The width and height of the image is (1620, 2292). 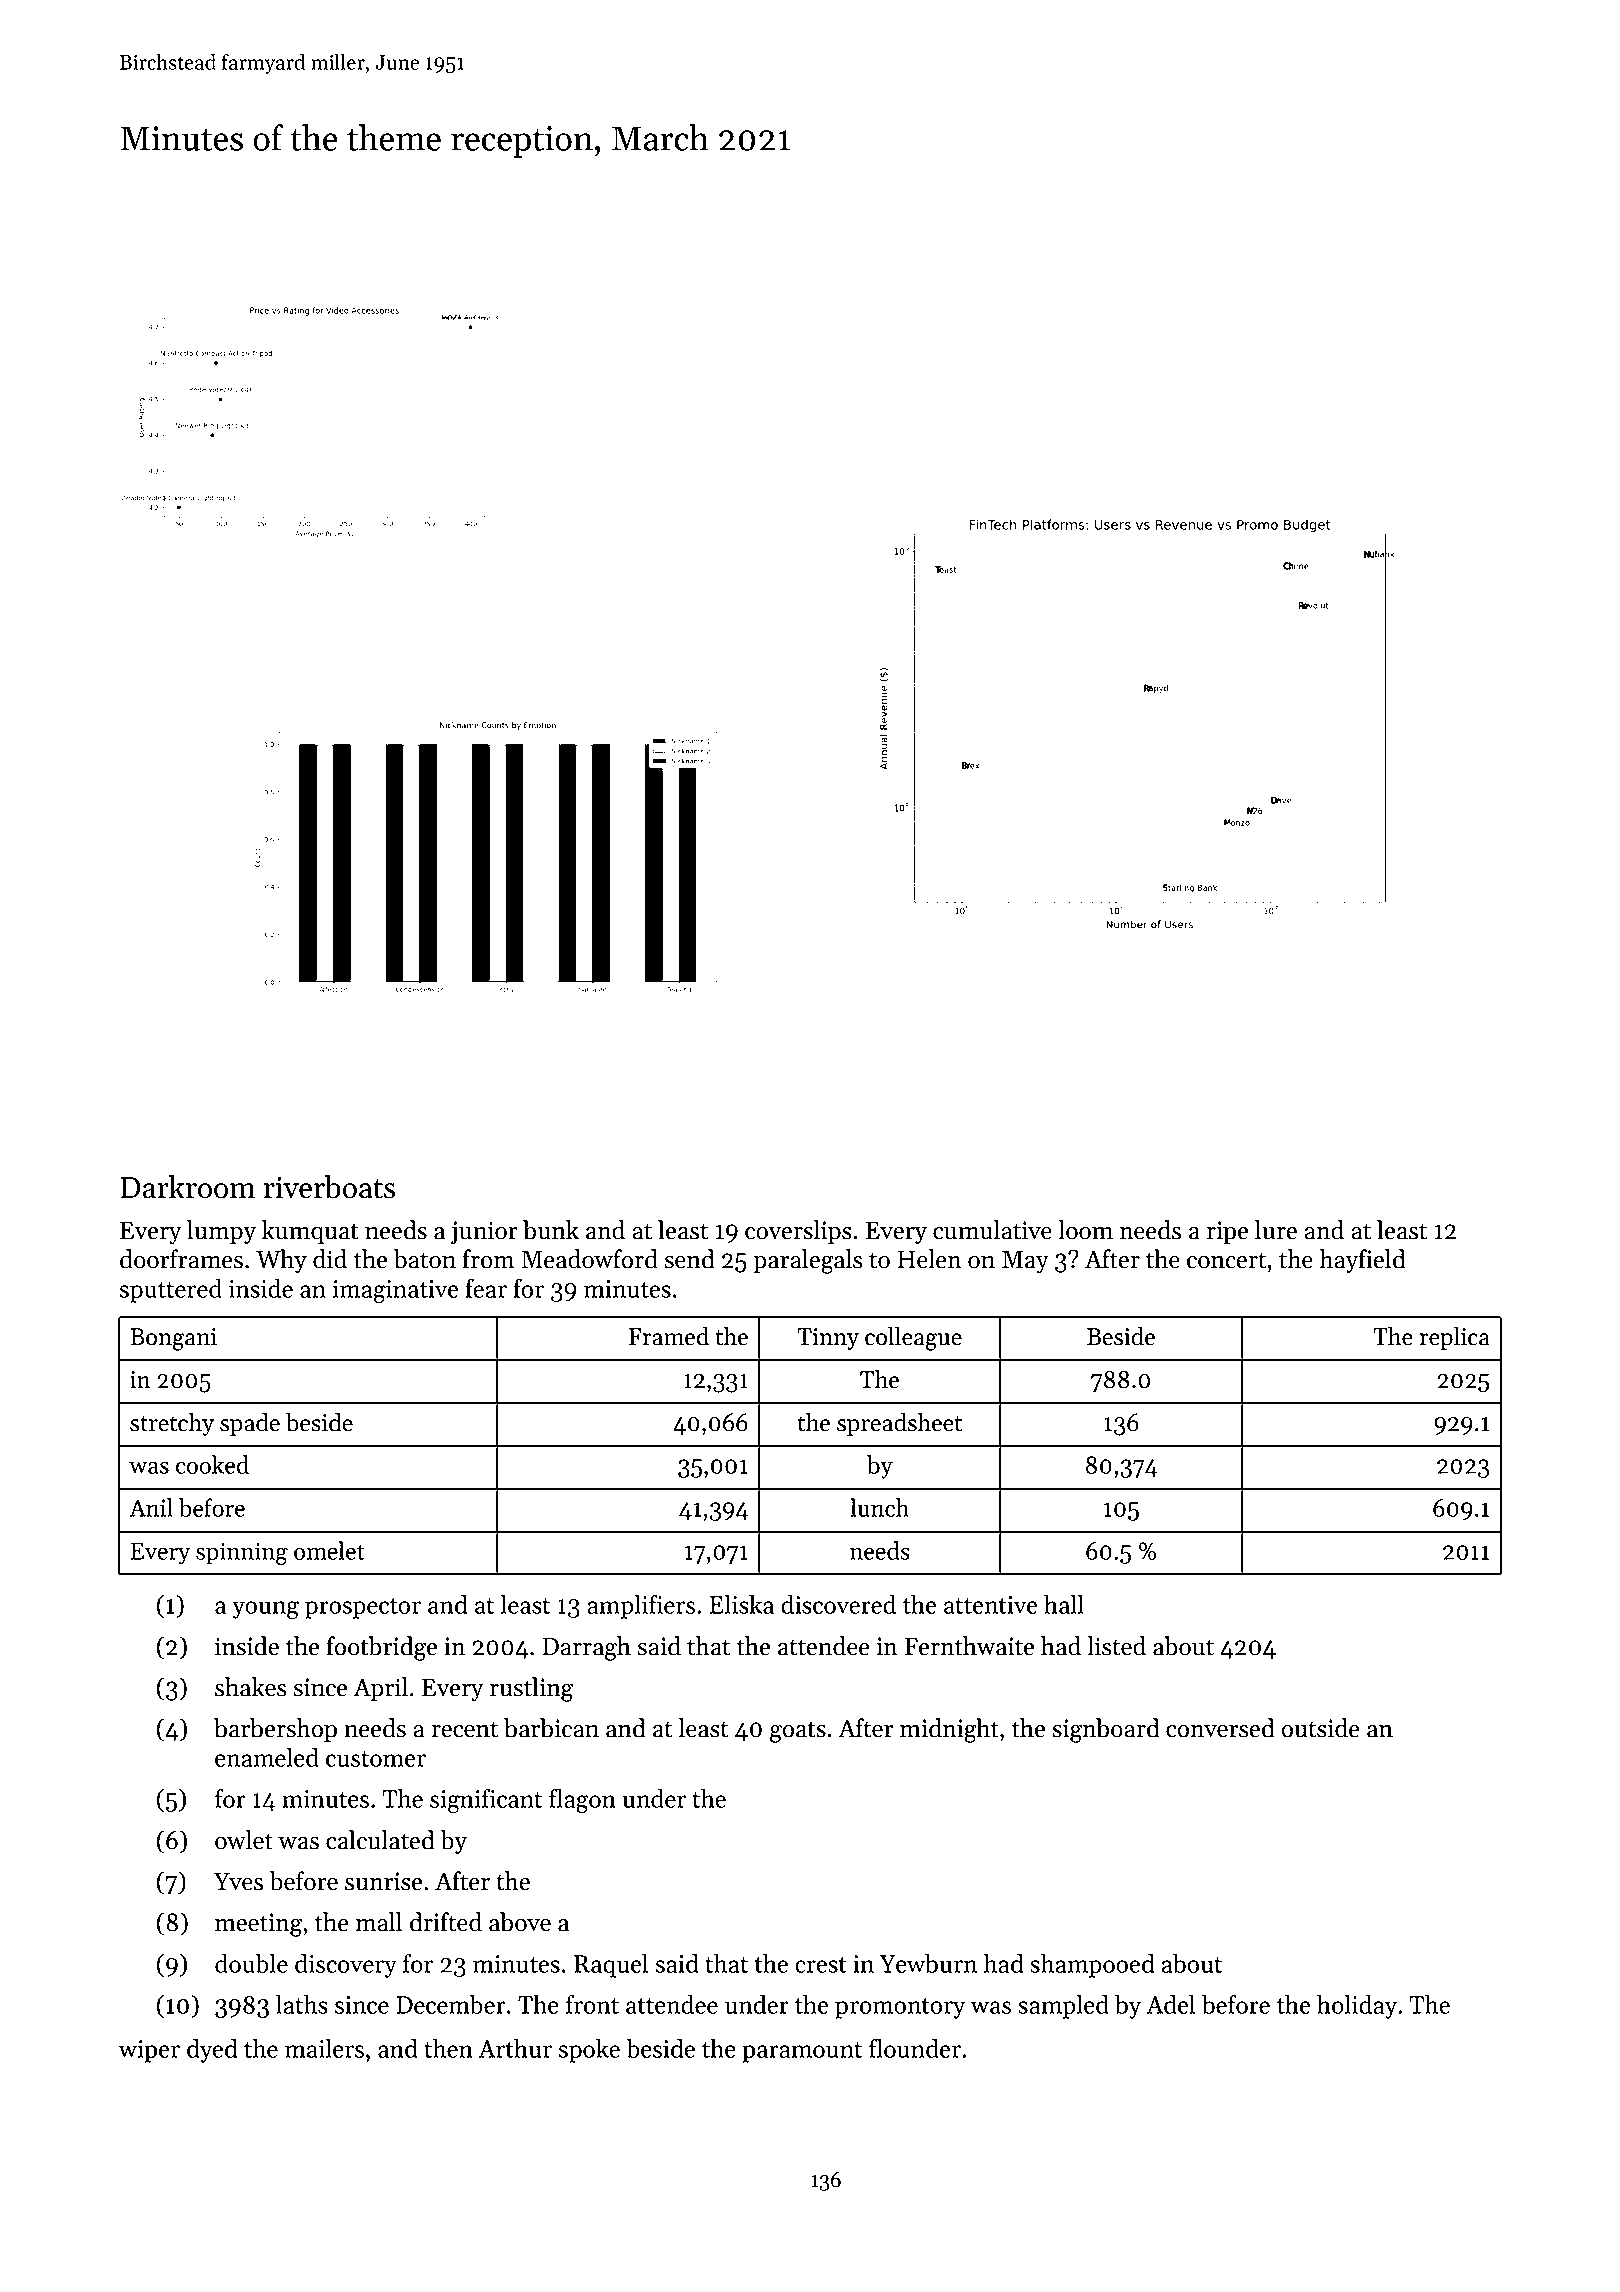 What do you see at coordinates (531, 1689) in the image?
I see `rustling` at bounding box center [531, 1689].
